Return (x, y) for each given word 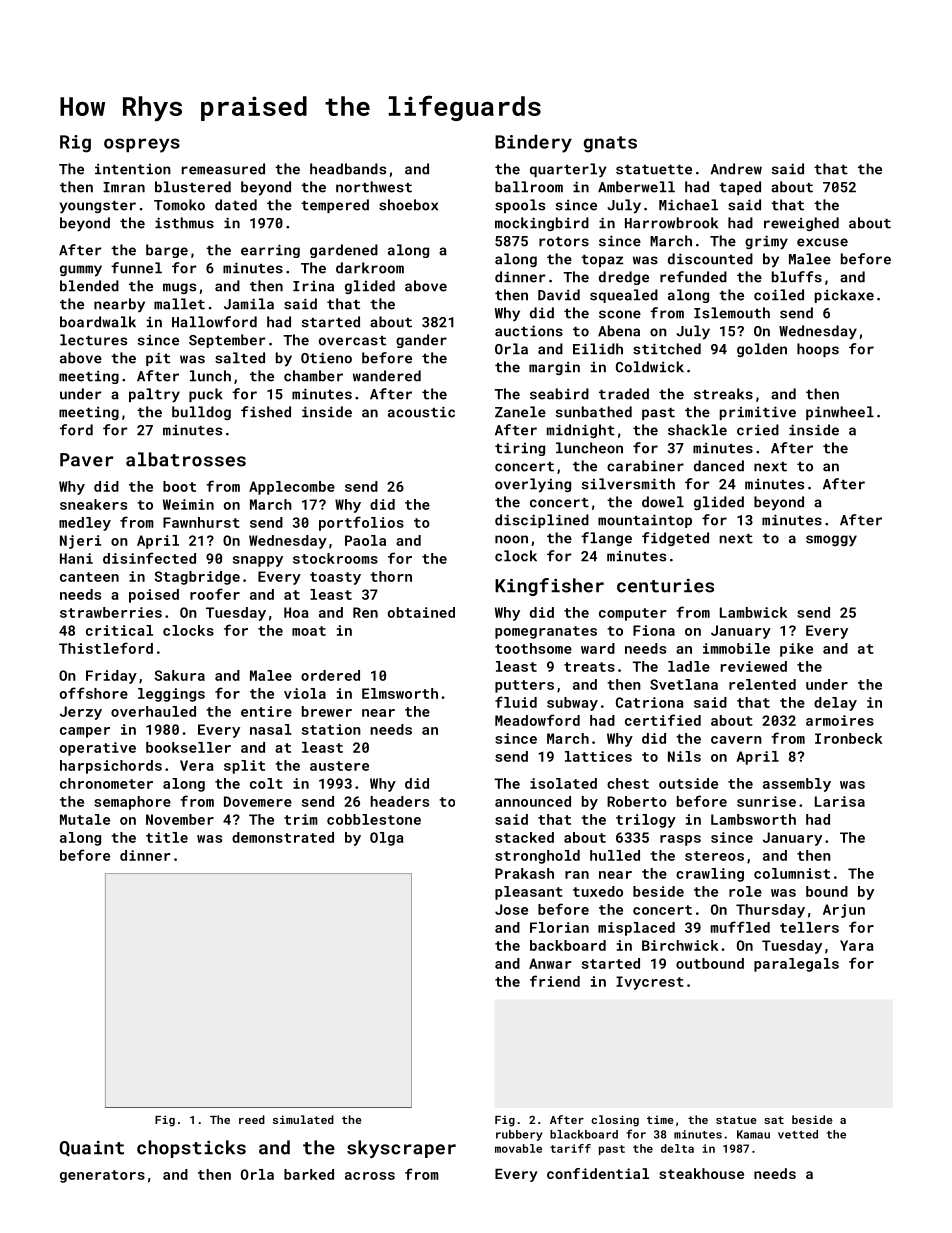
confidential (598, 1173)
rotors (564, 242)
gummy (81, 271)
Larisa (840, 801)
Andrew (736, 169)
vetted (798, 1134)
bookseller (188, 747)
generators (102, 1176)
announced (533, 801)
